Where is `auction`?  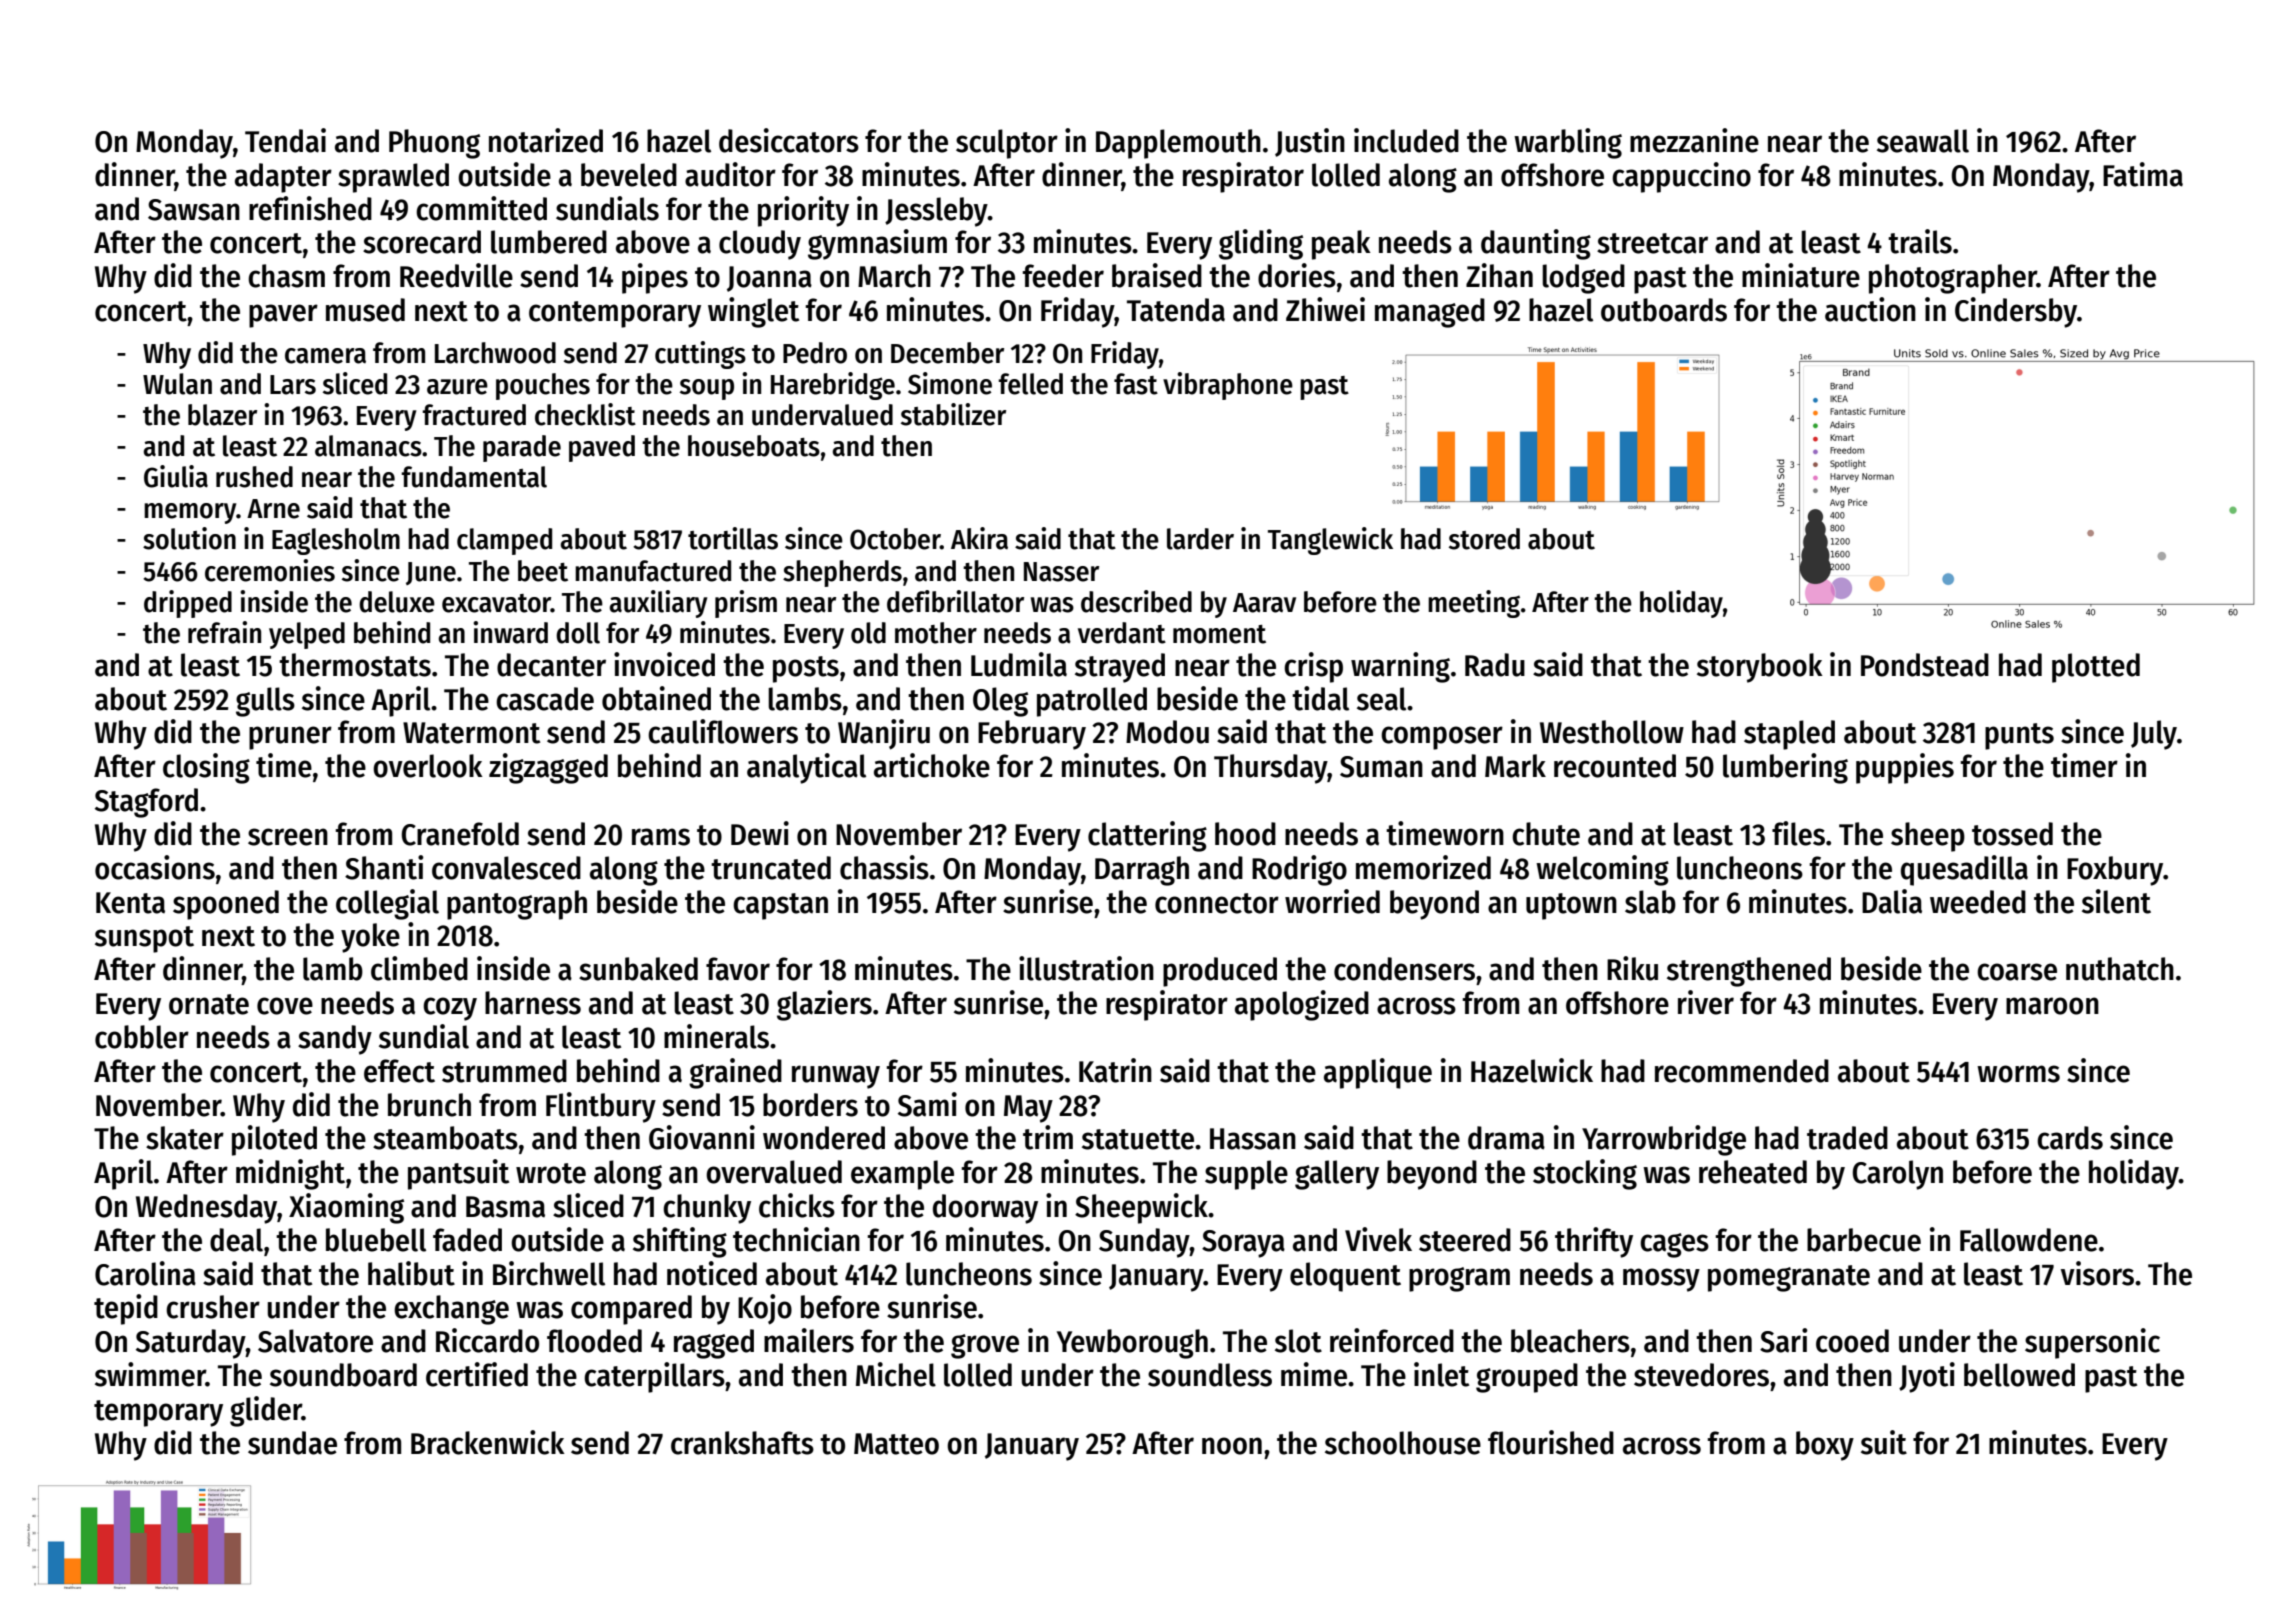
auction is located at coordinates (1870, 309).
